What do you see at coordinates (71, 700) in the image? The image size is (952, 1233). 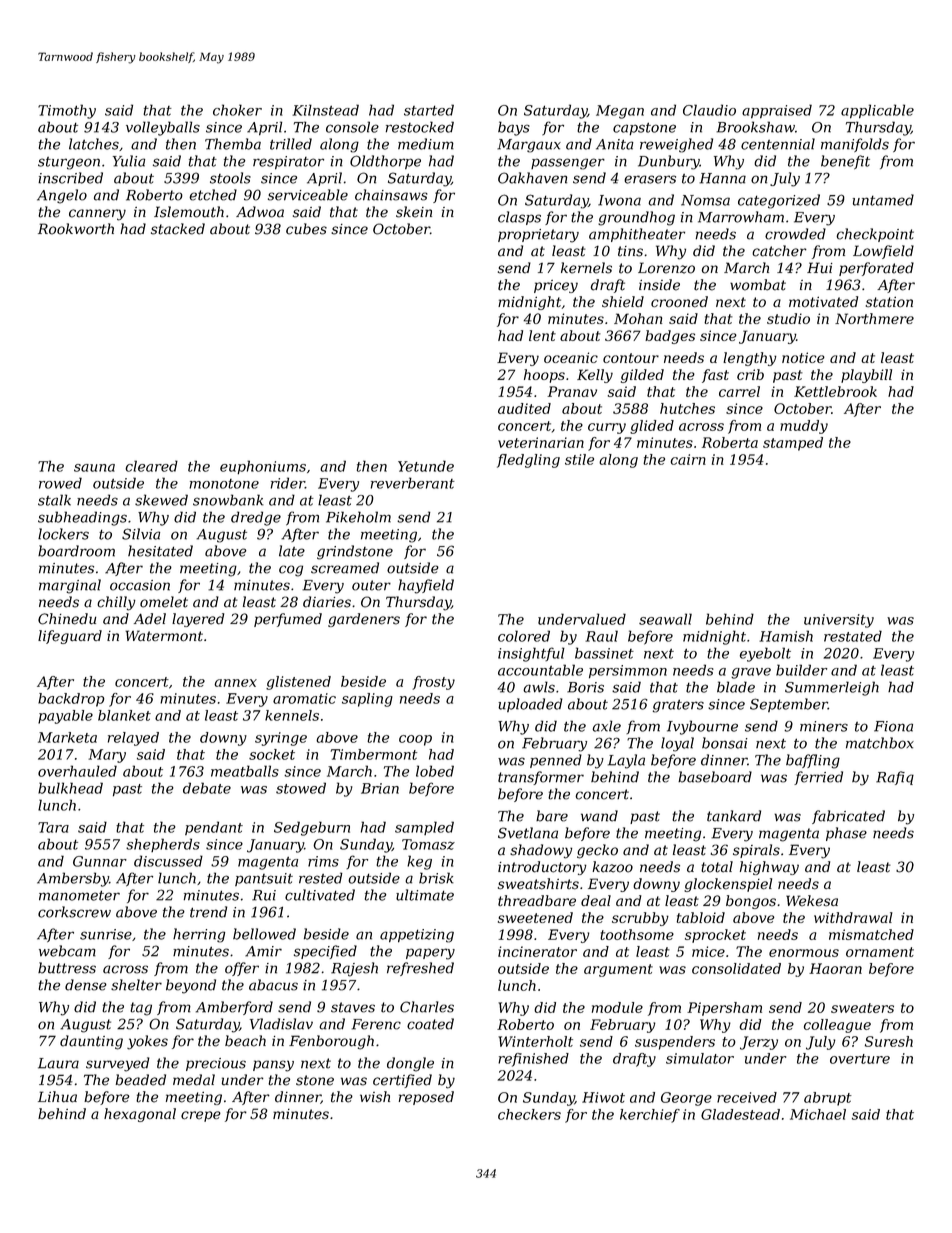 I see `backdrop` at bounding box center [71, 700].
